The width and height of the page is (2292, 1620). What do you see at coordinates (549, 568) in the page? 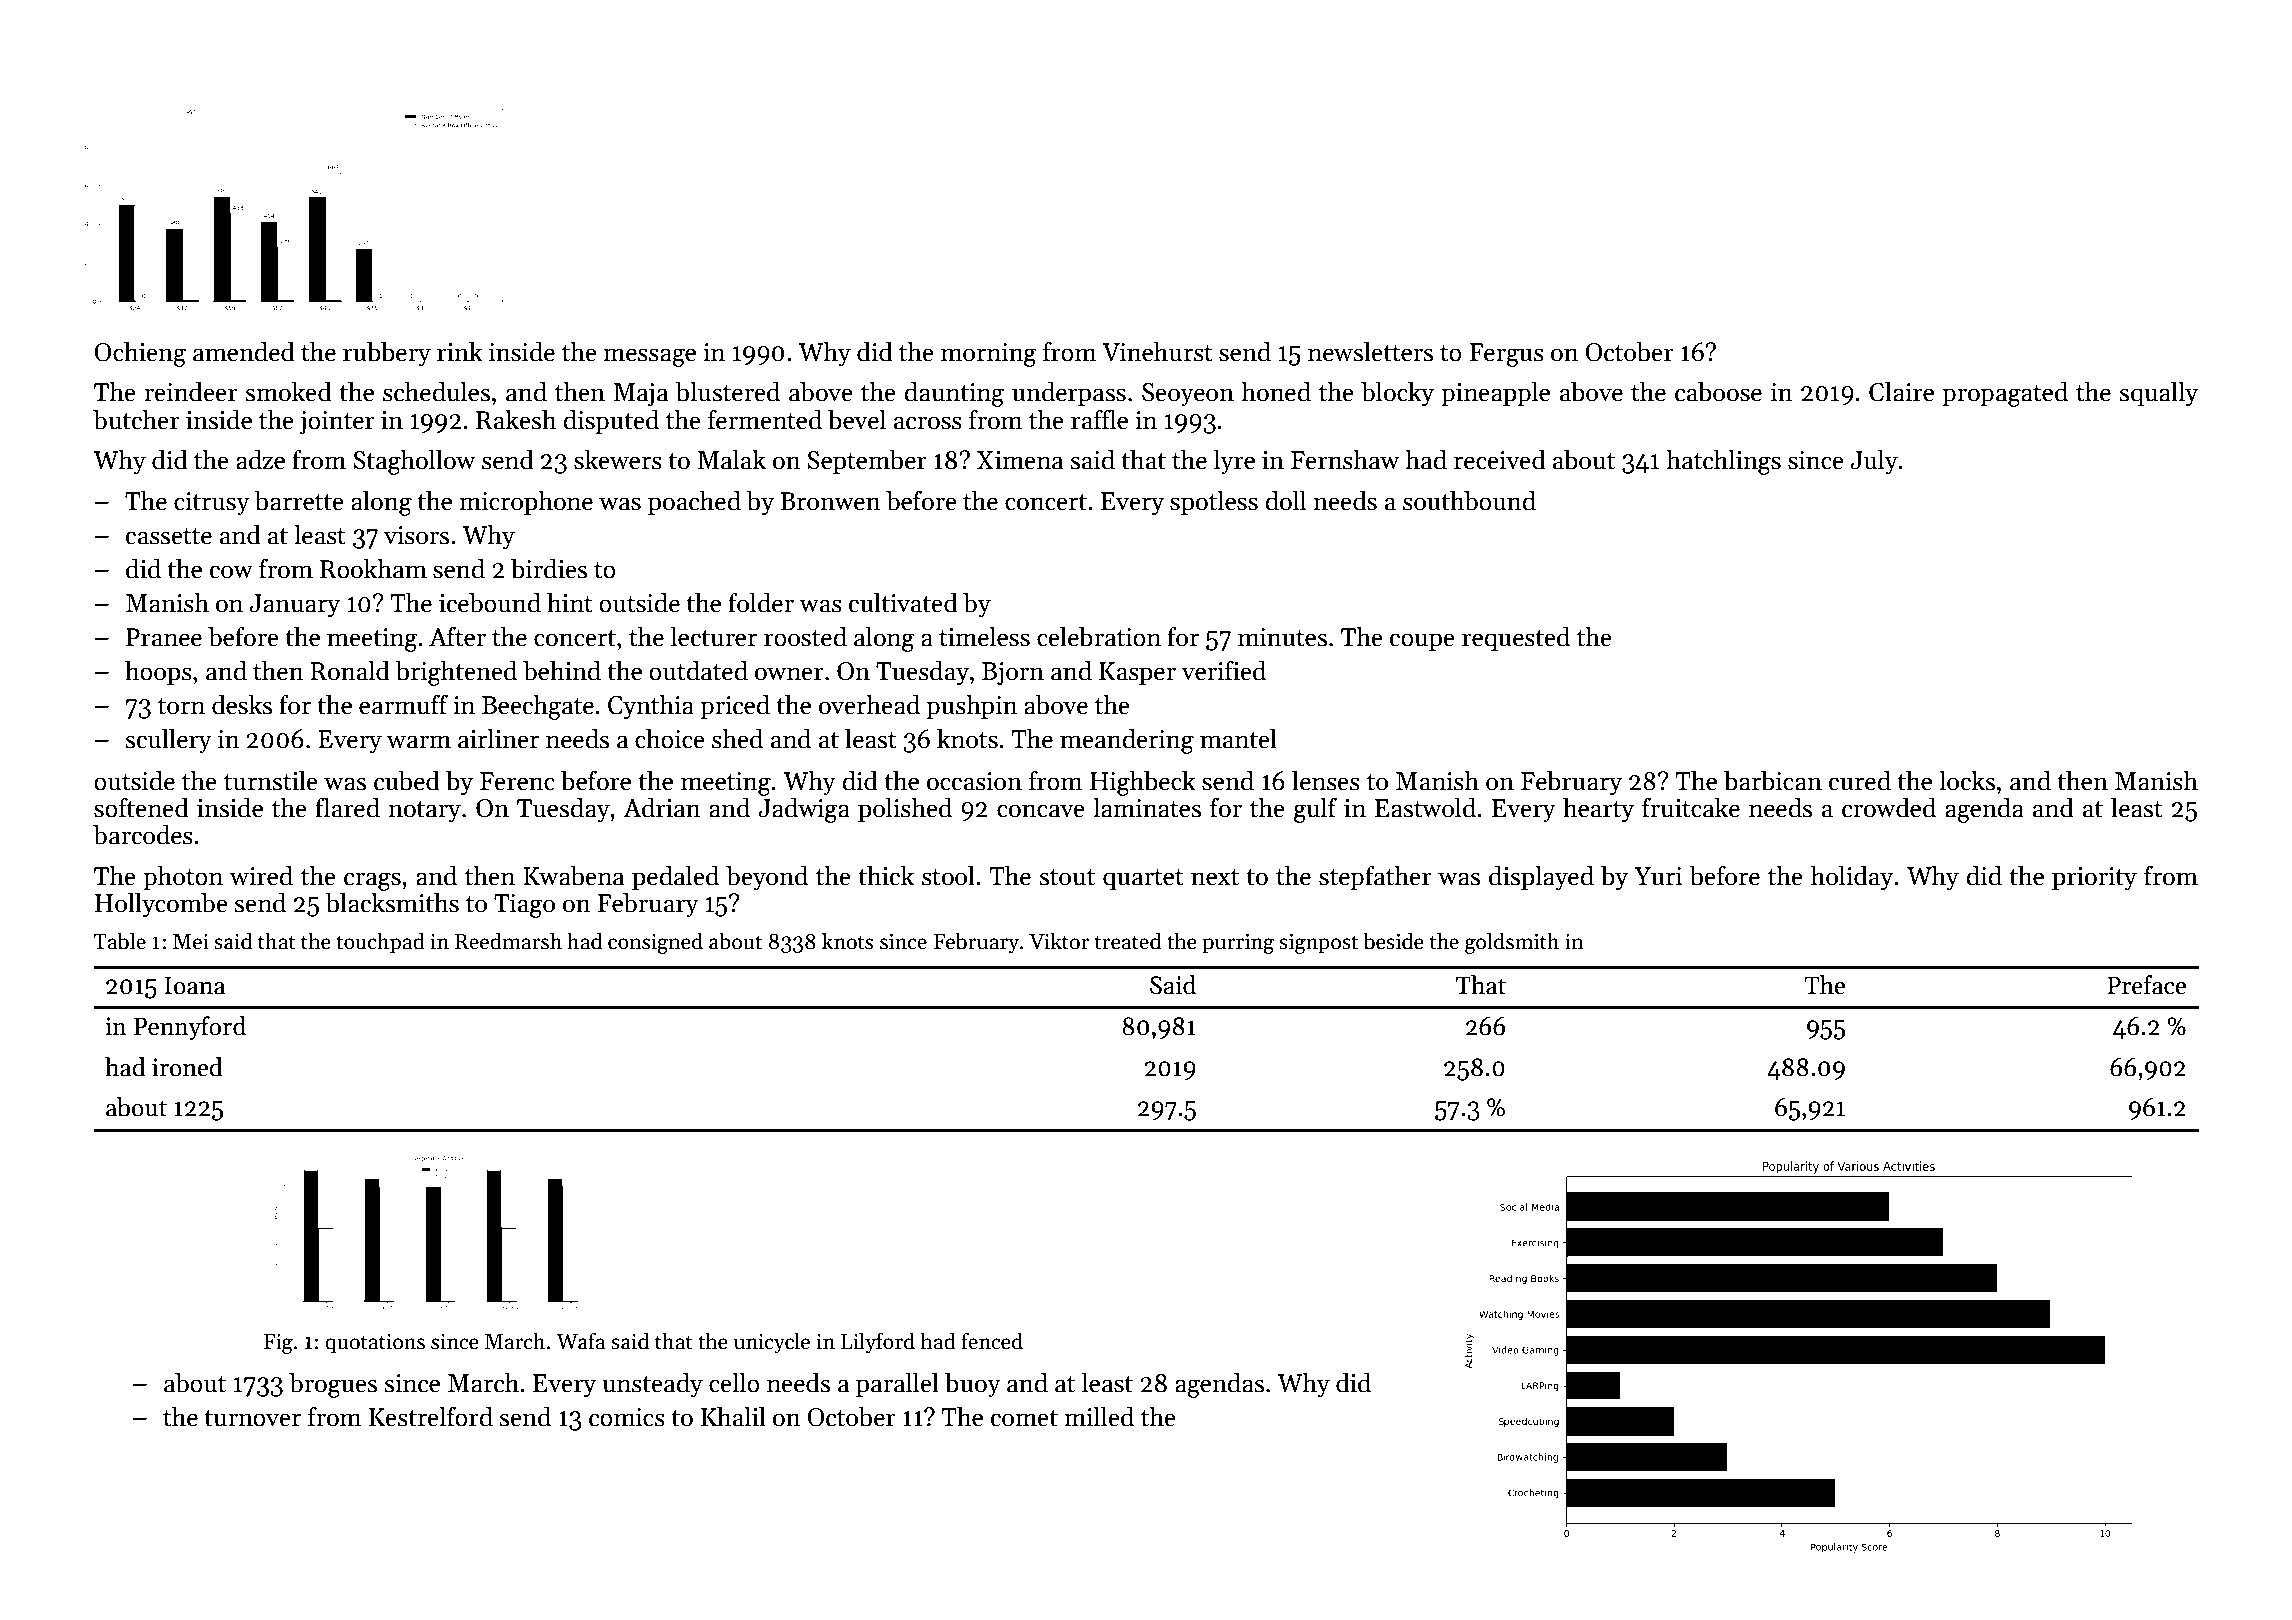
I see `birdies` at bounding box center [549, 568].
